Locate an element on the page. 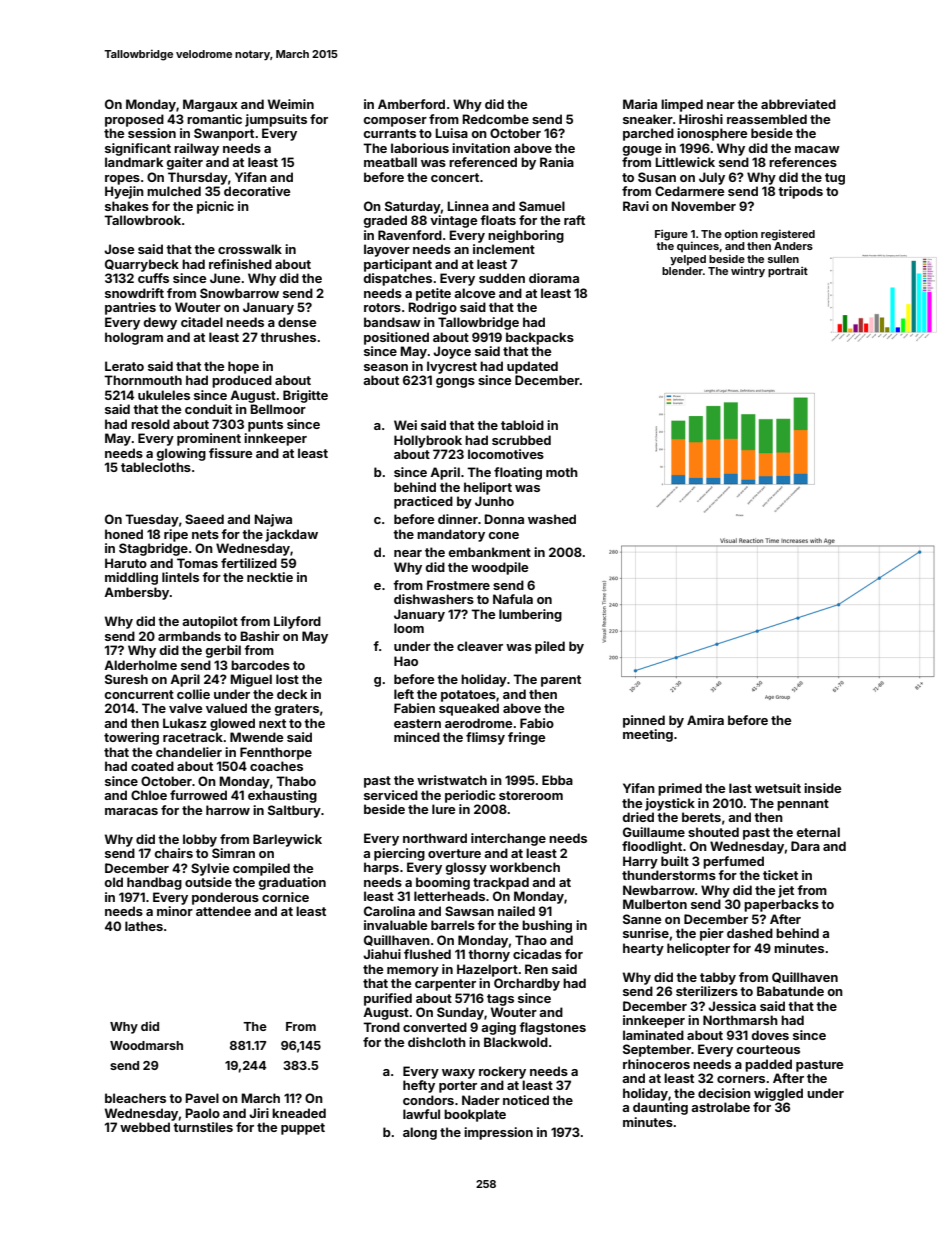  astrolabe is located at coordinates (720, 1107).
